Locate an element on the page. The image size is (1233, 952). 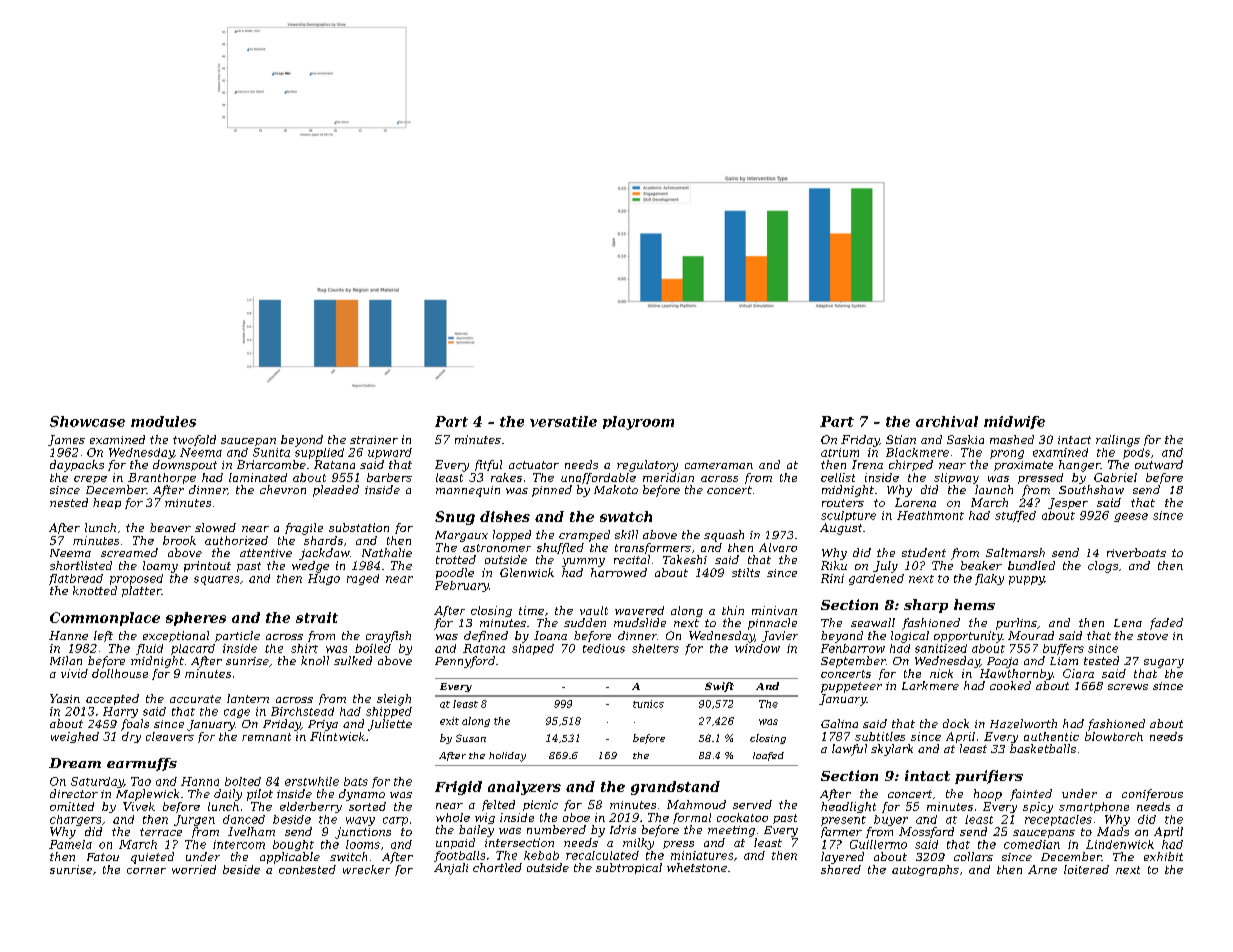
recital is located at coordinates (632, 559).
